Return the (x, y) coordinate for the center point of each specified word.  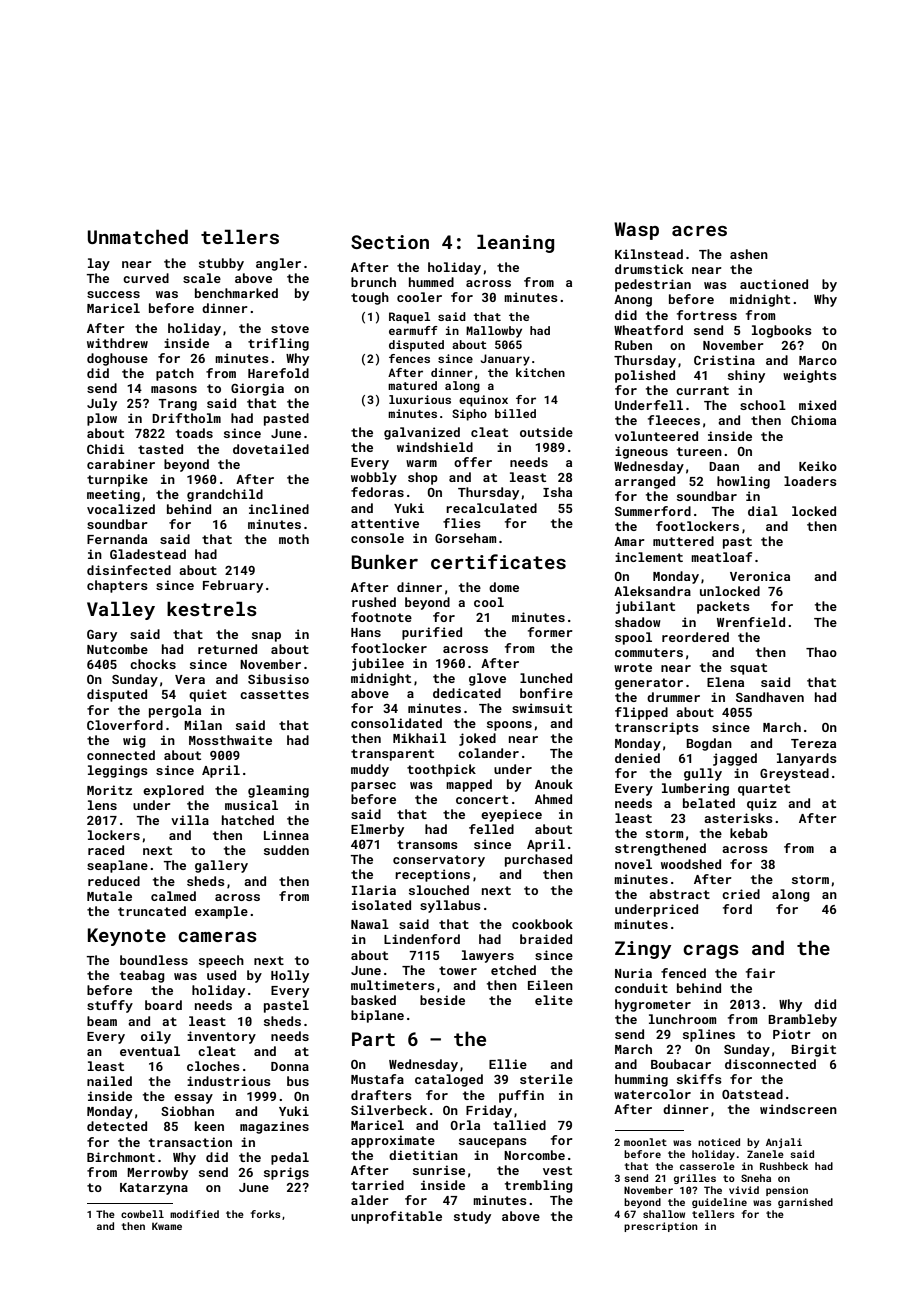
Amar (629, 541)
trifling (278, 344)
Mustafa (377, 1079)
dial (763, 511)
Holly (290, 976)
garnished (805, 1203)
